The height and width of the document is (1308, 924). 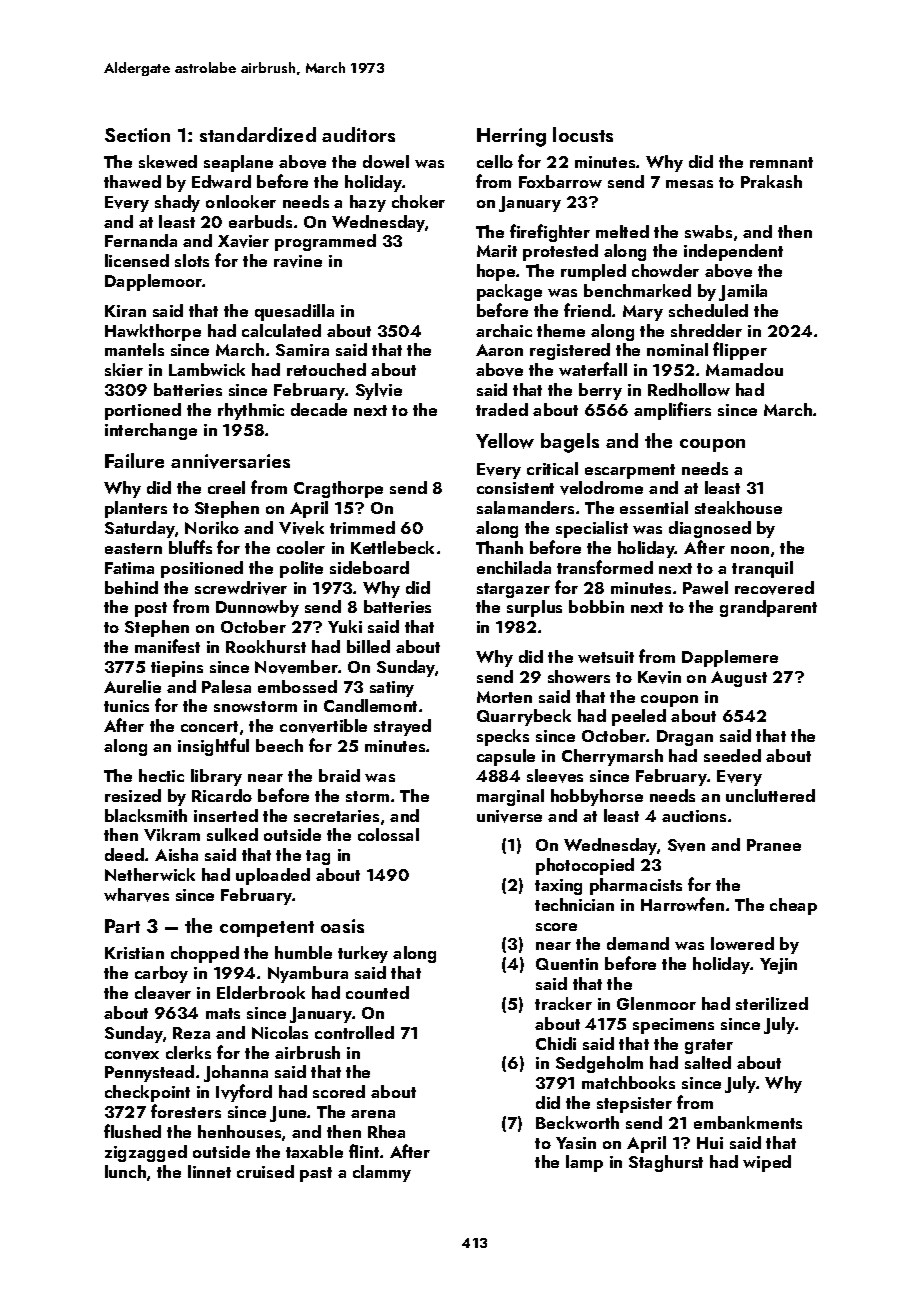 What do you see at coordinates (191, 1033) in the document?
I see `Reza` at bounding box center [191, 1033].
